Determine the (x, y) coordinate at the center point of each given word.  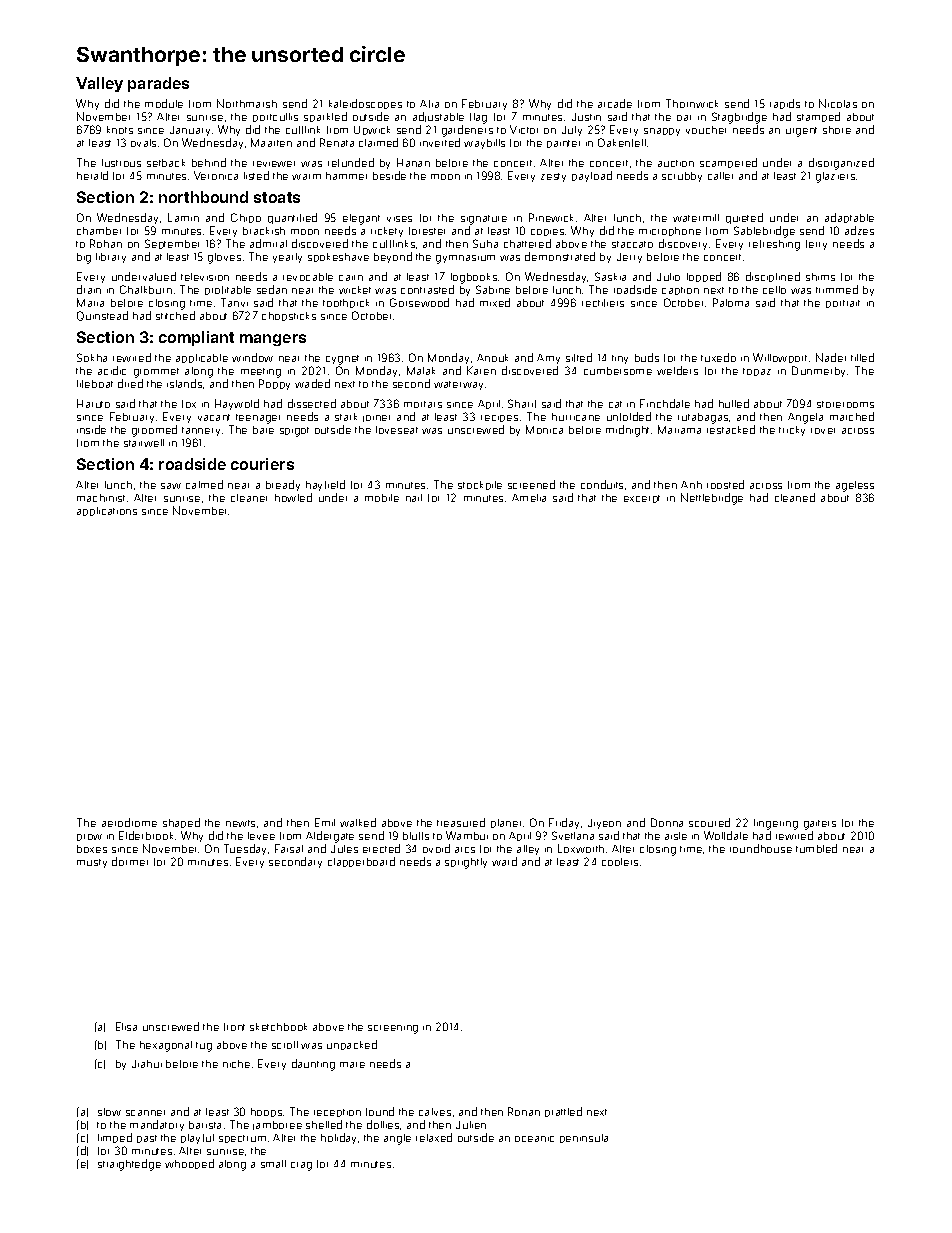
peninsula (584, 1138)
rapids (785, 104)
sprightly (466, 863)
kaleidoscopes (365, 104)
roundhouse (761, 848)
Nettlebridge (712, 499)
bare (263, 430)
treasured (461, 822)
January (190, 131)
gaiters (820, 825)
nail (414, 498)
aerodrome (129, 822)
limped (115, 1138)
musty (92, 863)
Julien (471, 1125)
